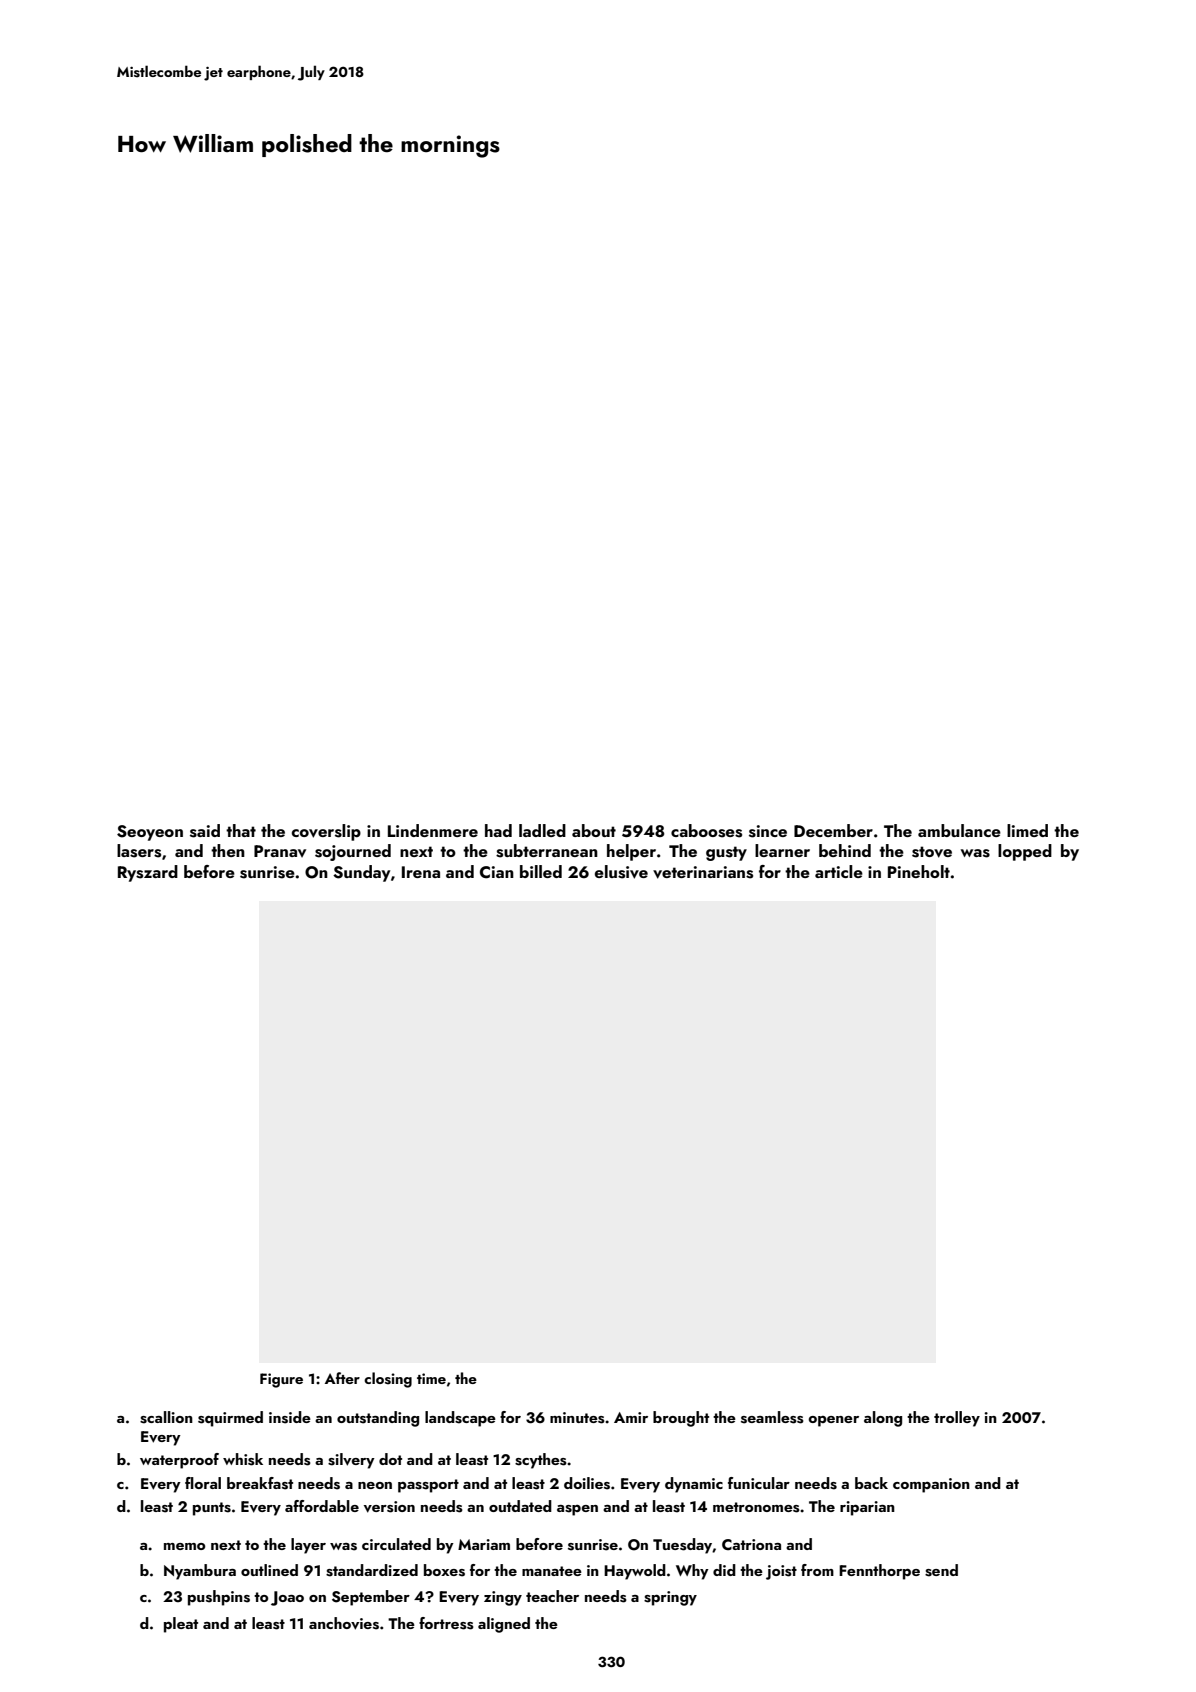 The height and width of the screenshot is (1692, 1196). Describe the element at coordinates (179, 1461) in the screenshot. I see `waterproof` at that location.
